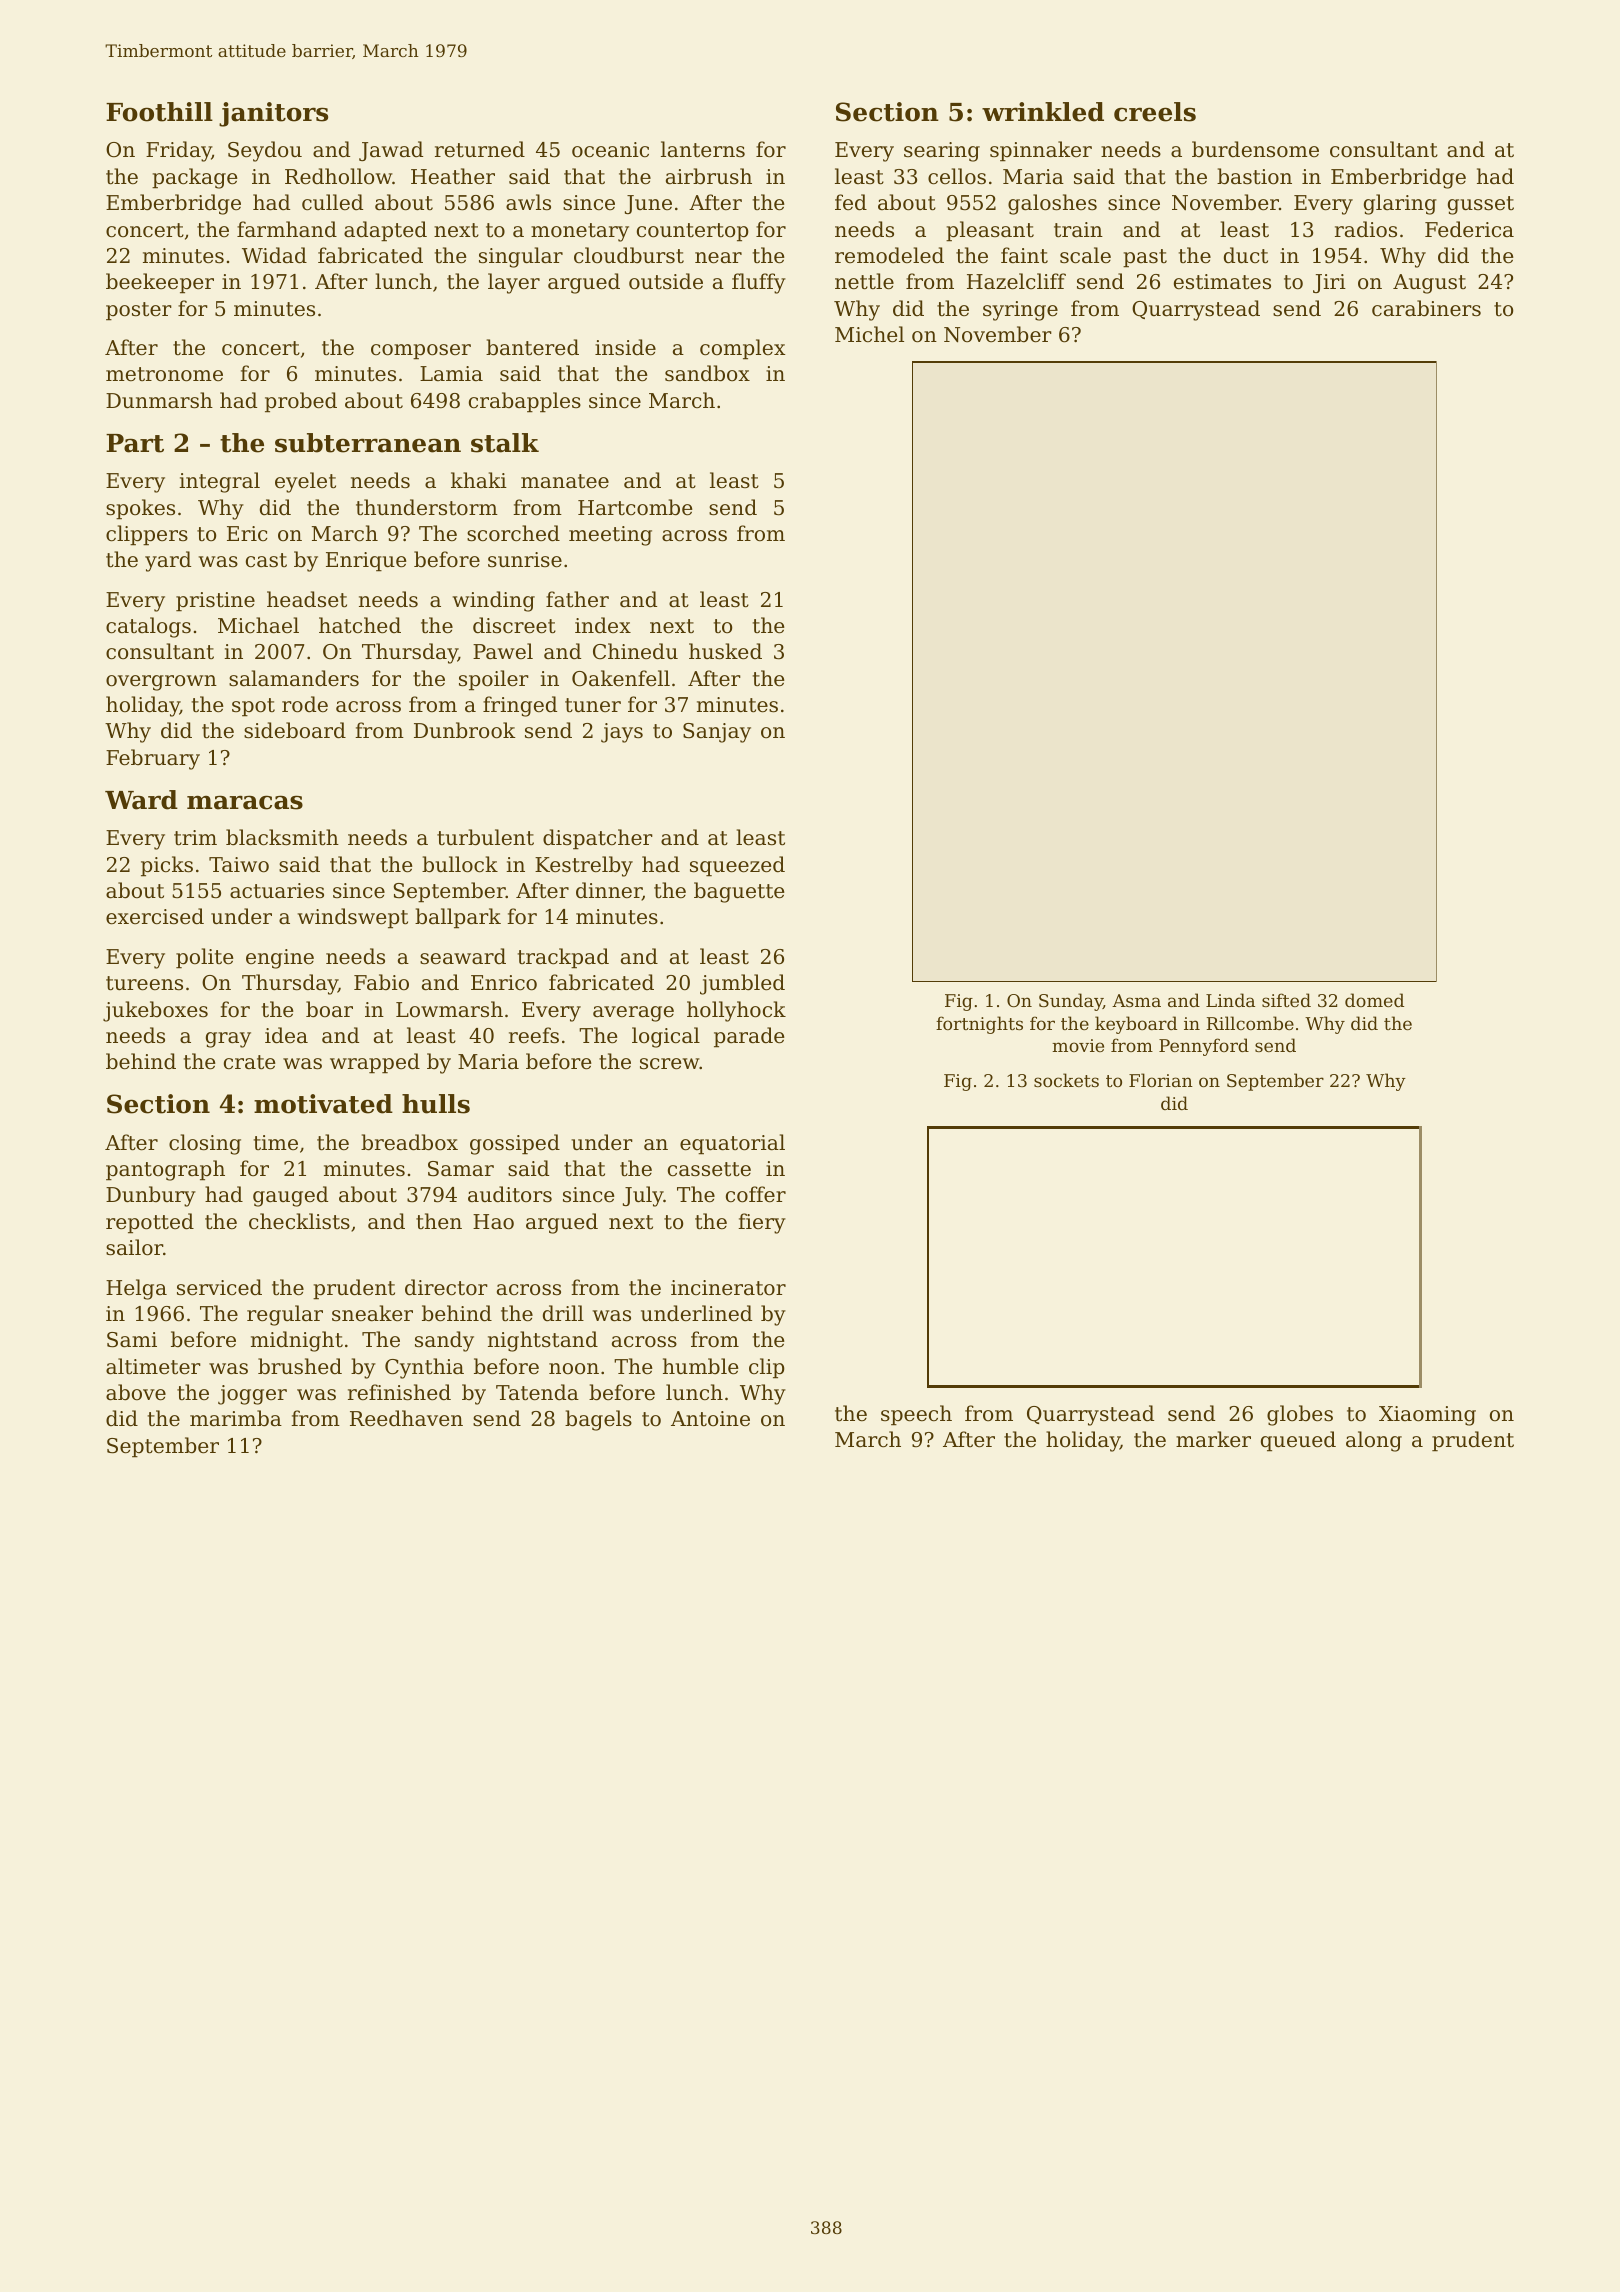 Image resolution: width=1620 pixels, height=2292 pixels. I want to click on Jiri, so click(1329, 283).
